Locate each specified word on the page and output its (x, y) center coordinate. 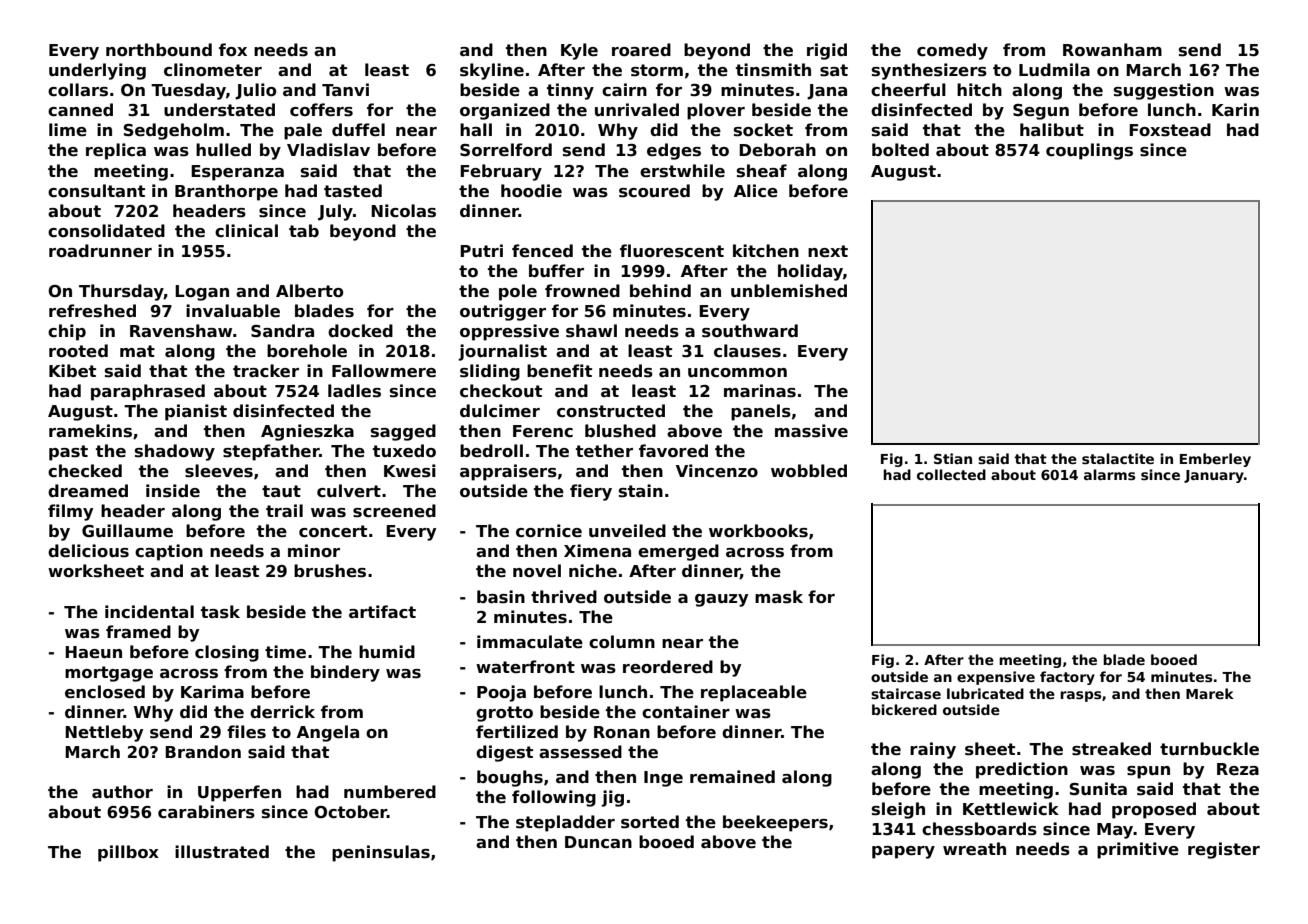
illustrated (222, 852)
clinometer (213, 70)
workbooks (758, 531)
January (1214, 476)
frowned (582, 291)
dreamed (88, 491)
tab (304, 231)
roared (641, 50)
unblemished (789, 291)
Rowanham (1112, 50)
